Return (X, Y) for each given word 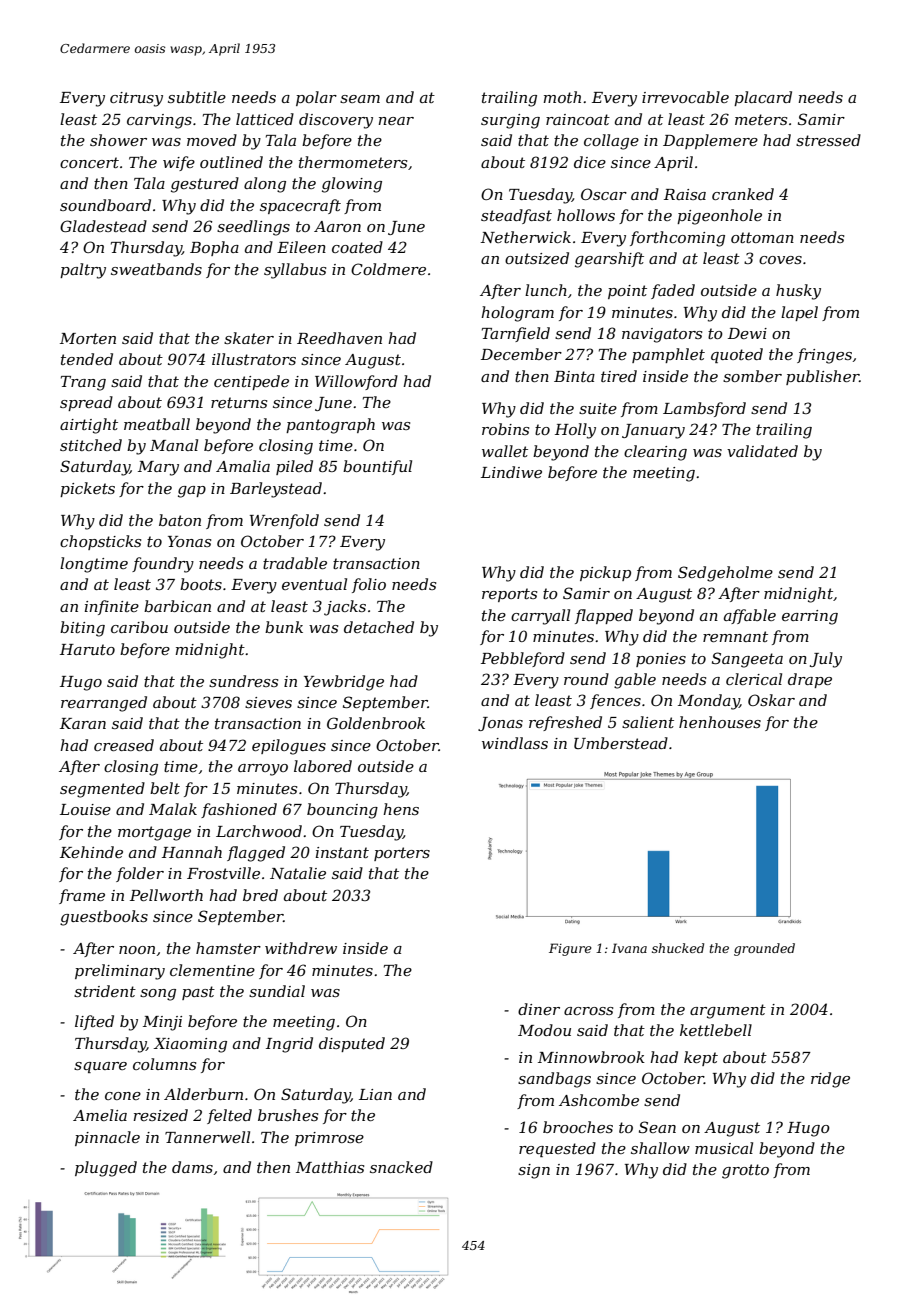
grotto (745, 1171)
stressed (828, 140)
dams (192, 1167)
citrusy (136, 99)
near (396, 121)
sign (534, 1171)
